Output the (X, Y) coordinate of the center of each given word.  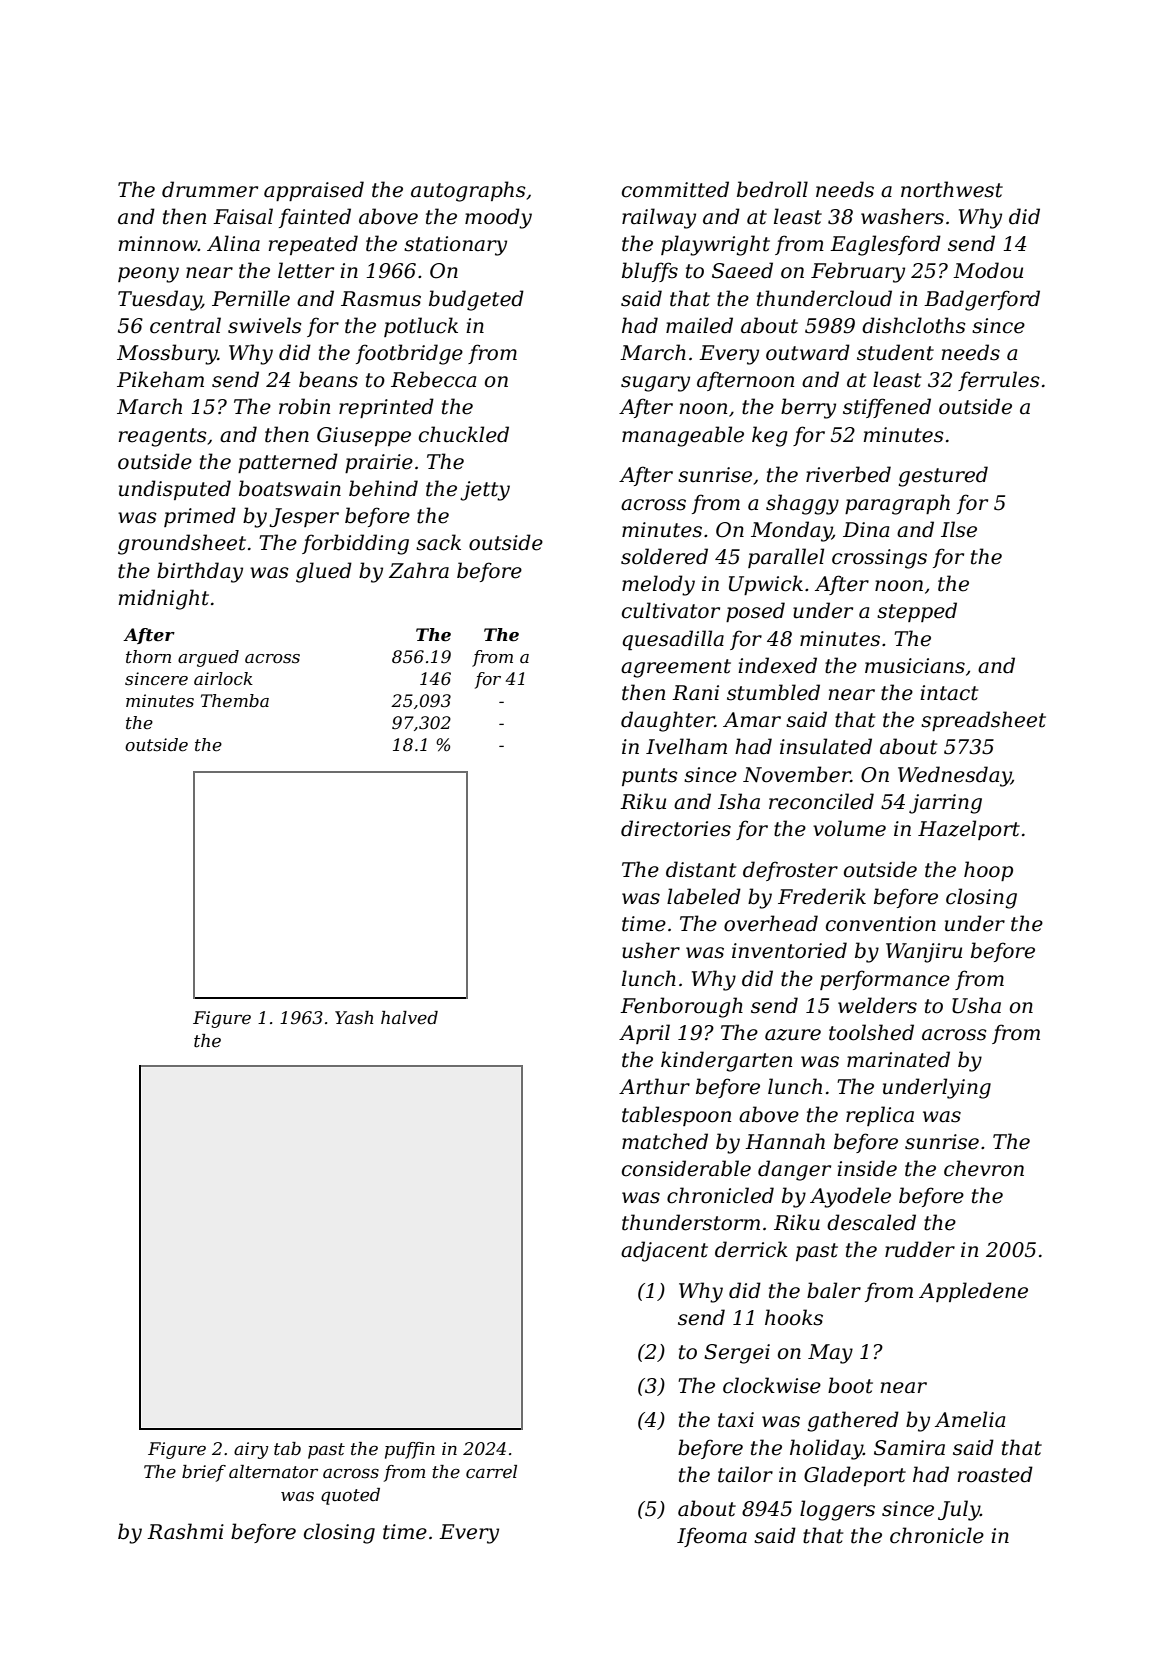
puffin (410, 1450)
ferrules (999, 381)
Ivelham (686, 746)
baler (834, 1290)
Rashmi (185, 1531)
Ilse (959, 529)
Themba (235, 701)
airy (251, 1450)
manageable (683, 436)
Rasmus (381, 299)
